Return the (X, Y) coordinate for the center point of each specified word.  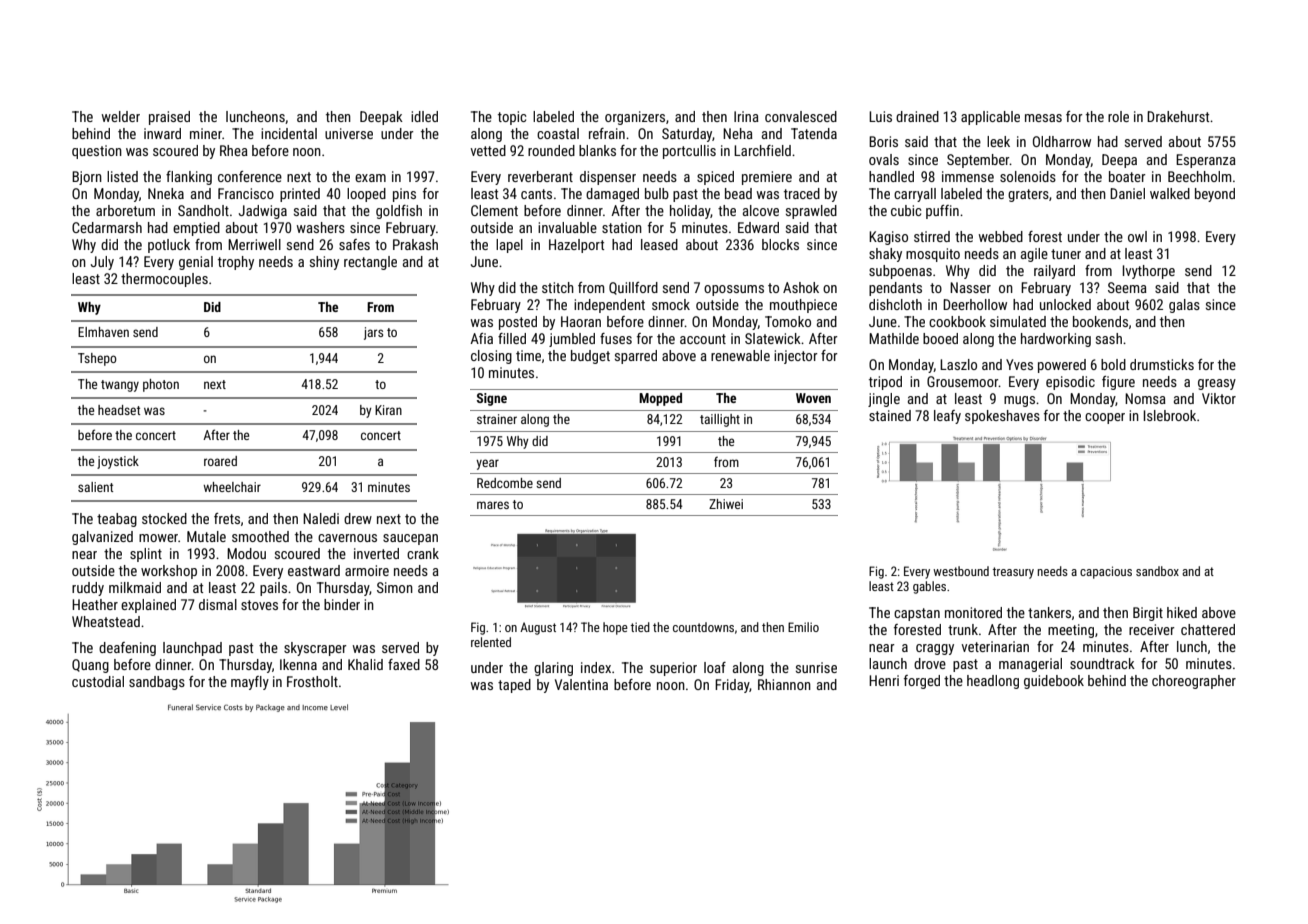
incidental (289, 133)
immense (968, 176)
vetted (488, 150)
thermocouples (164, 280)
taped (514, 686)
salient (95, 487)
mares (493, 505)
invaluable (567, 227)
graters (1028, 195)
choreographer (1194, 682)
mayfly (250, 683)
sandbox (1157, 571)
